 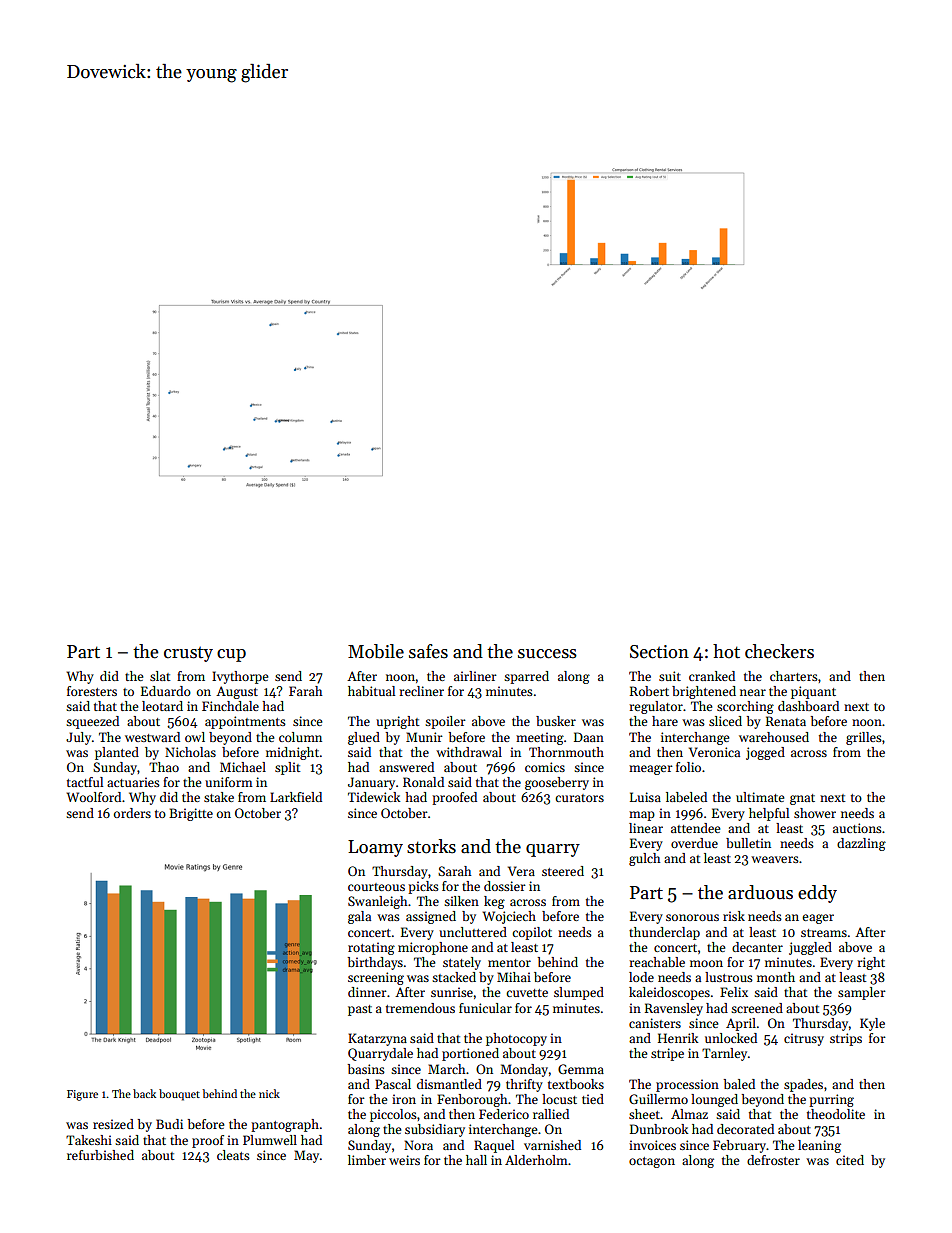 I want to click on recliner, so click(x=421, y=691).
